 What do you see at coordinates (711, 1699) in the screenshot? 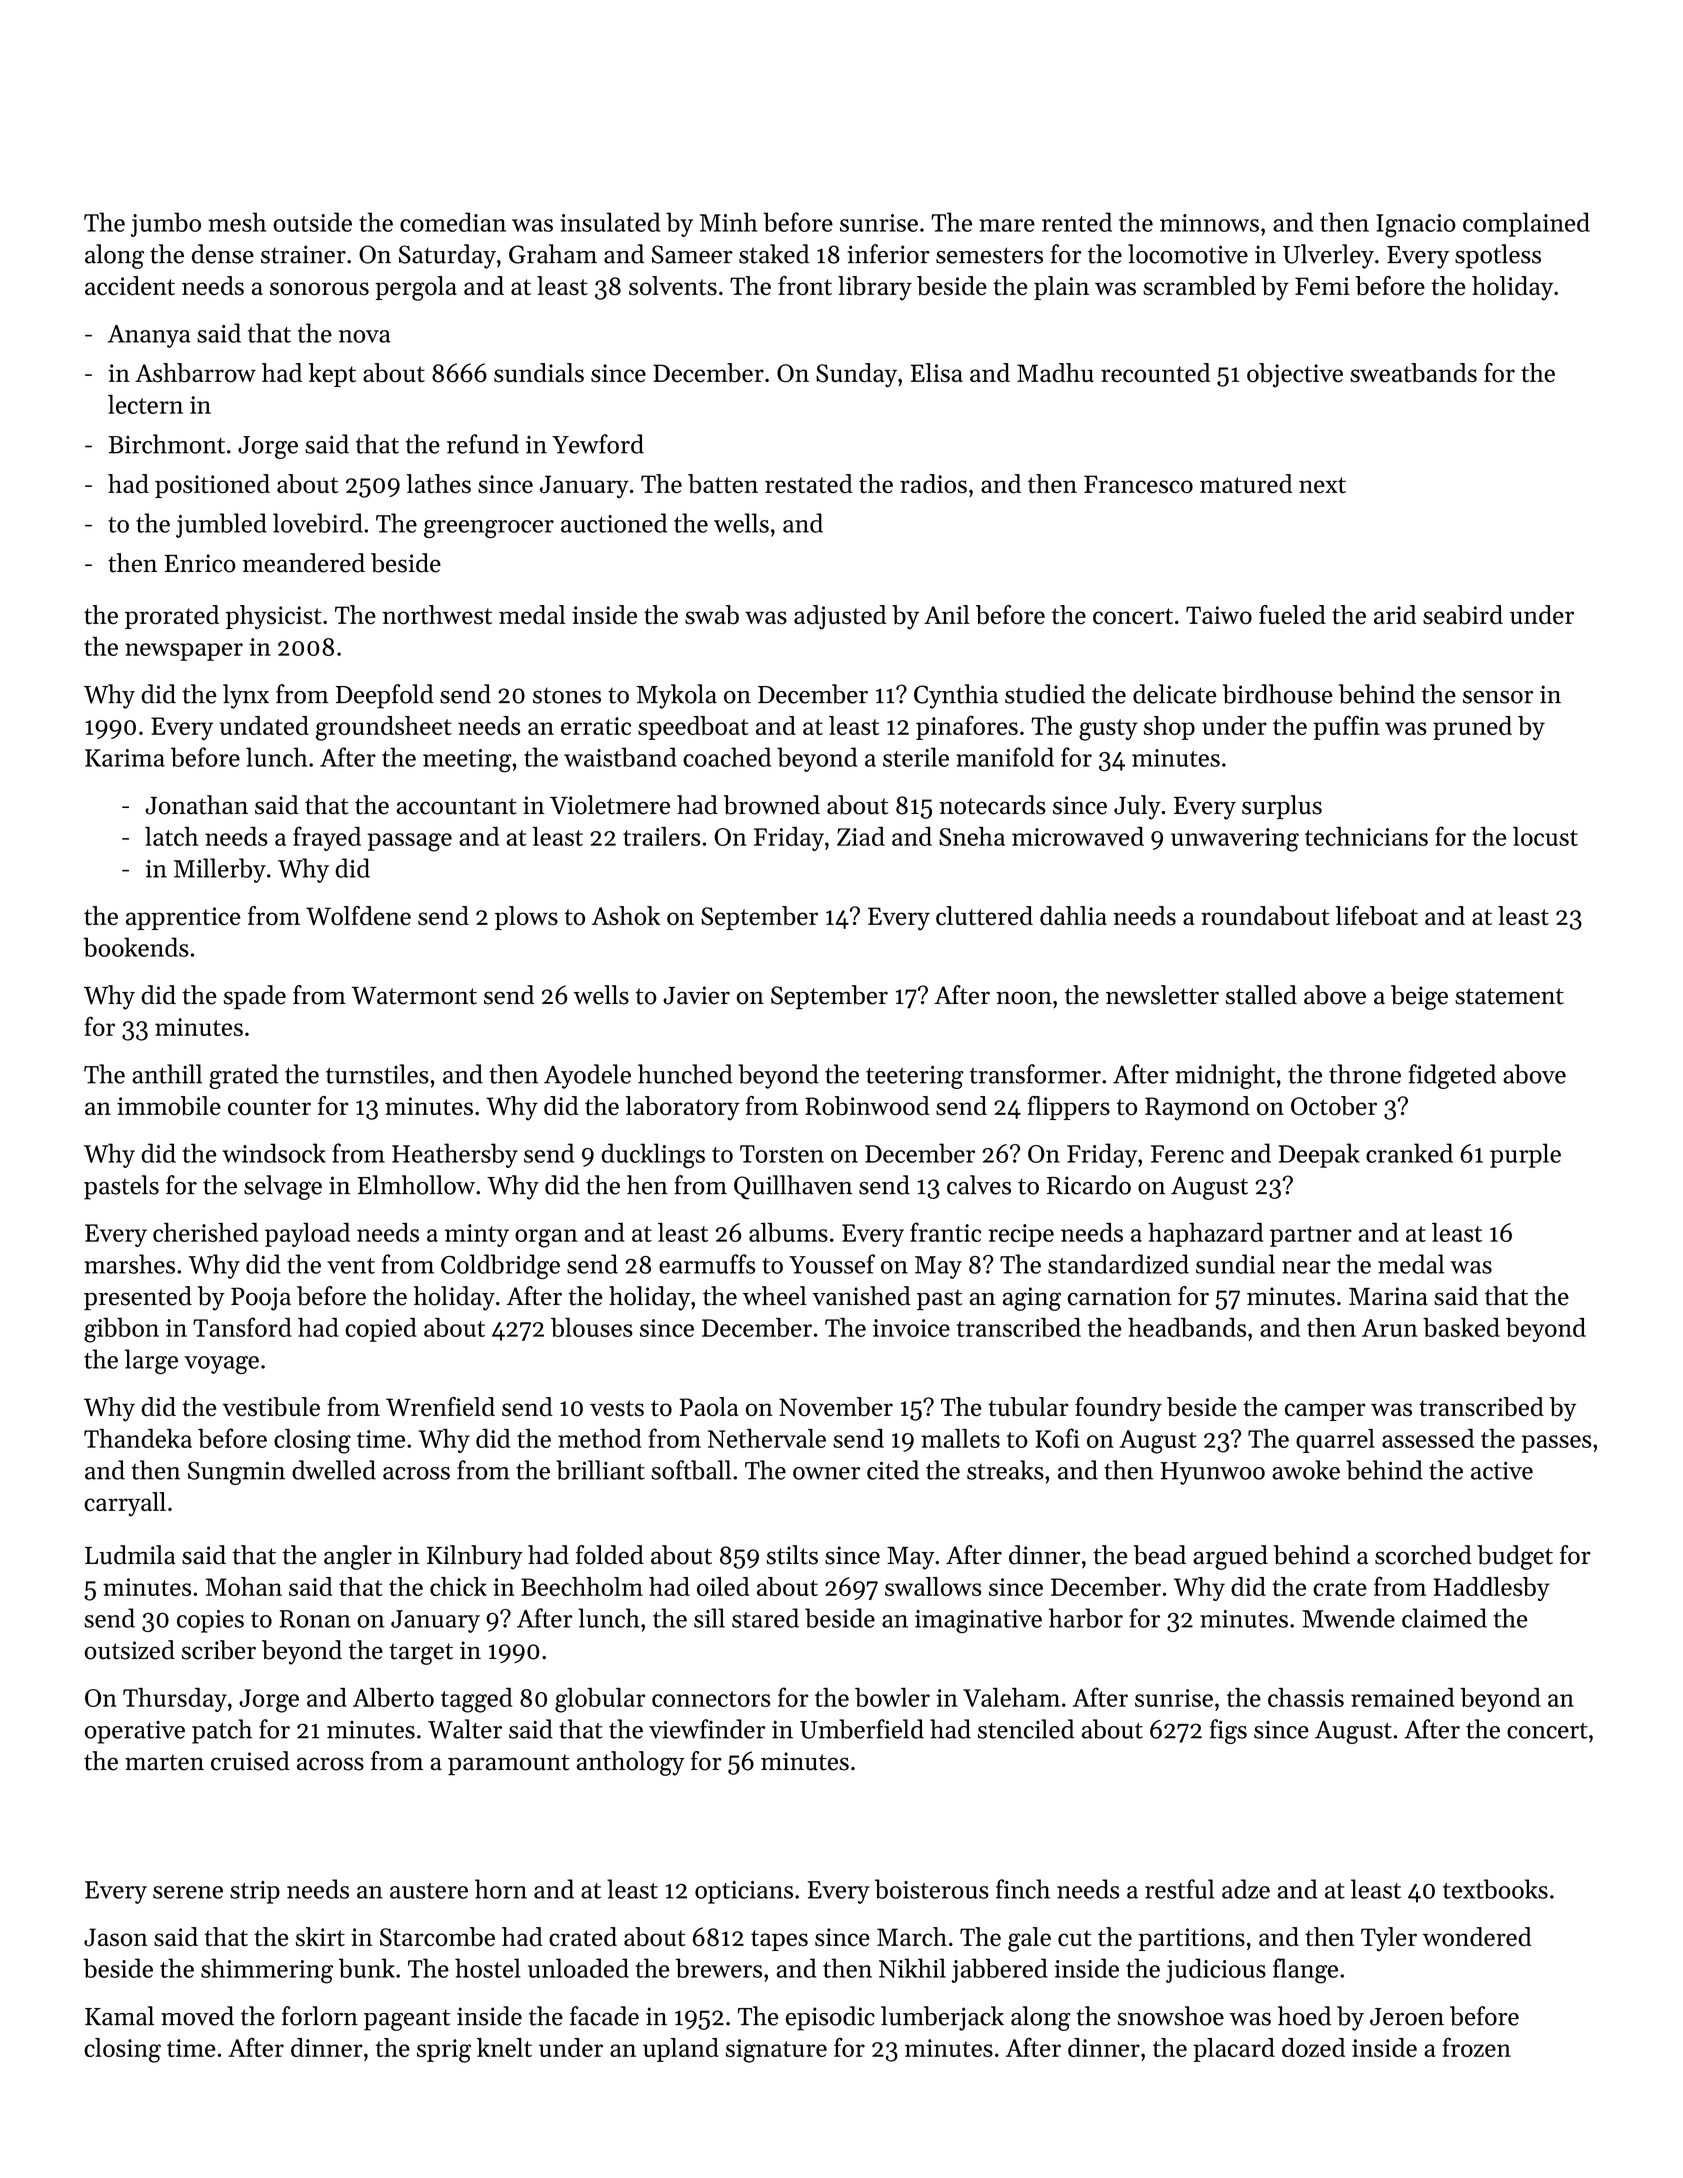
I see `connectors` at bounding box center [711, 1699].
